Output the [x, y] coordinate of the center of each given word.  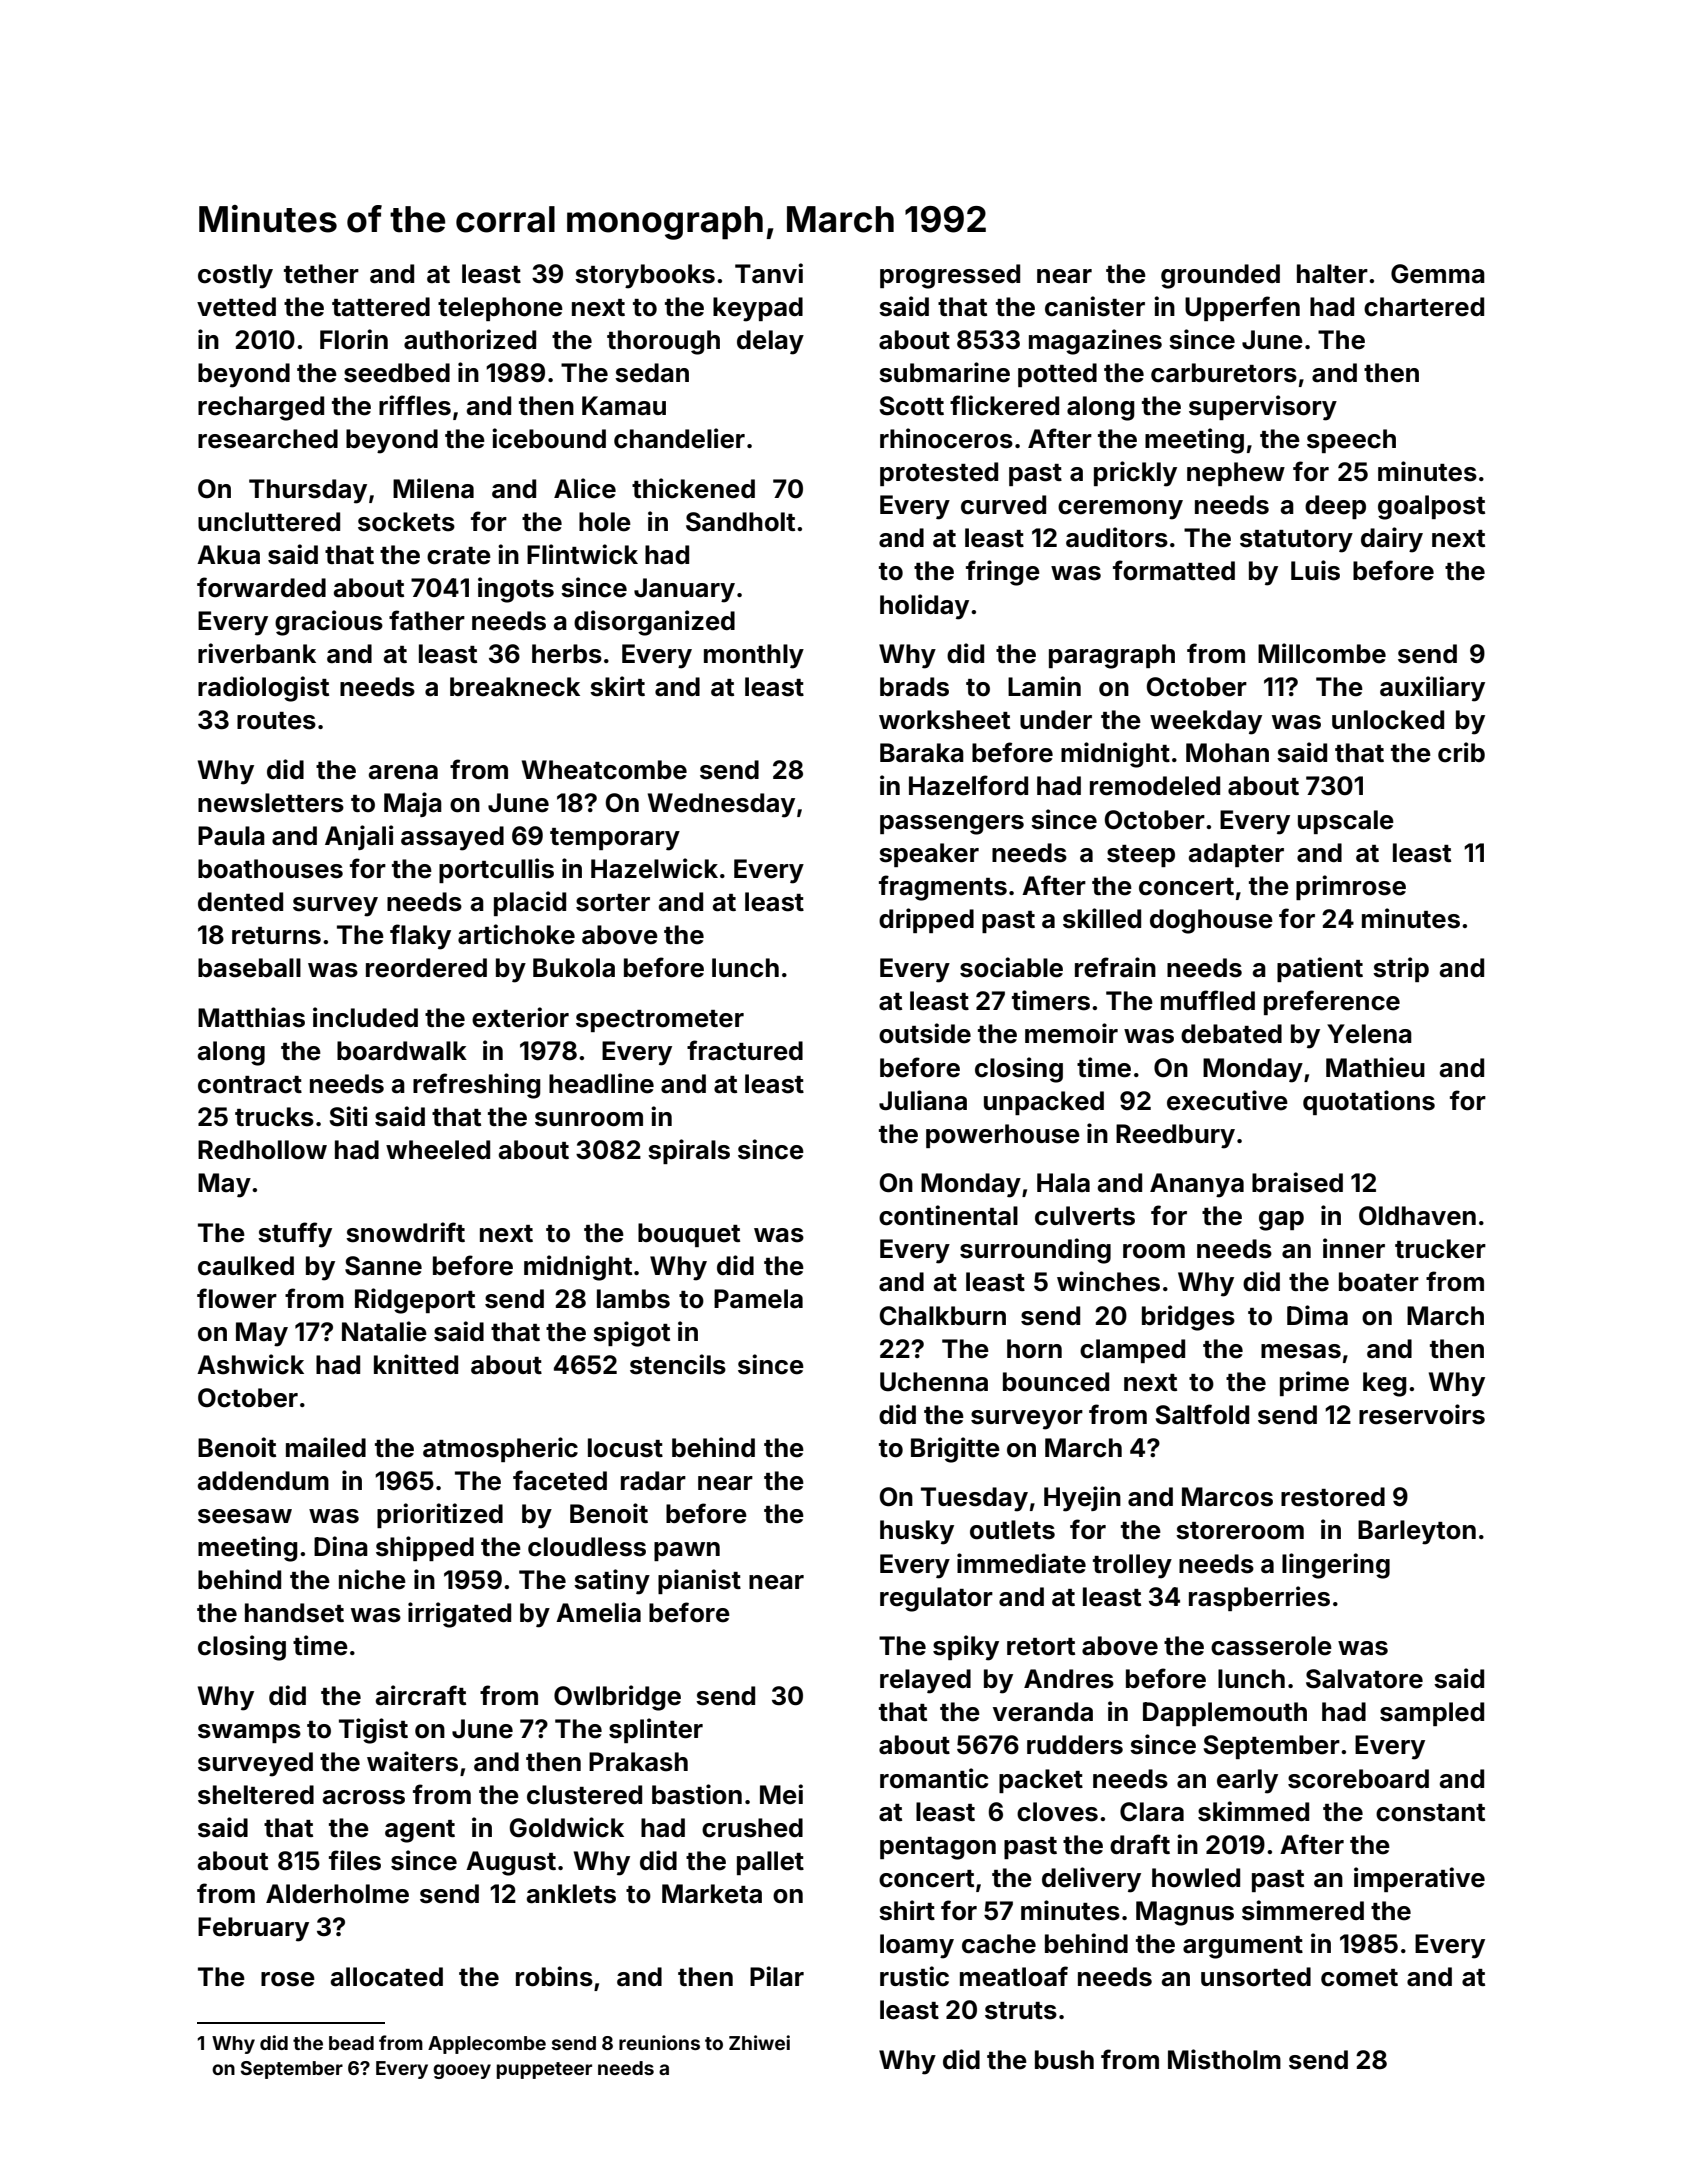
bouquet [689, 1235]
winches [1108, 1281]
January [684, 590]
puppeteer [544, 2070]
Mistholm [1224, 2059]
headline [601, 1083]
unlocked [1388, 720]
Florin [354, 339]
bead [351, 2043]
